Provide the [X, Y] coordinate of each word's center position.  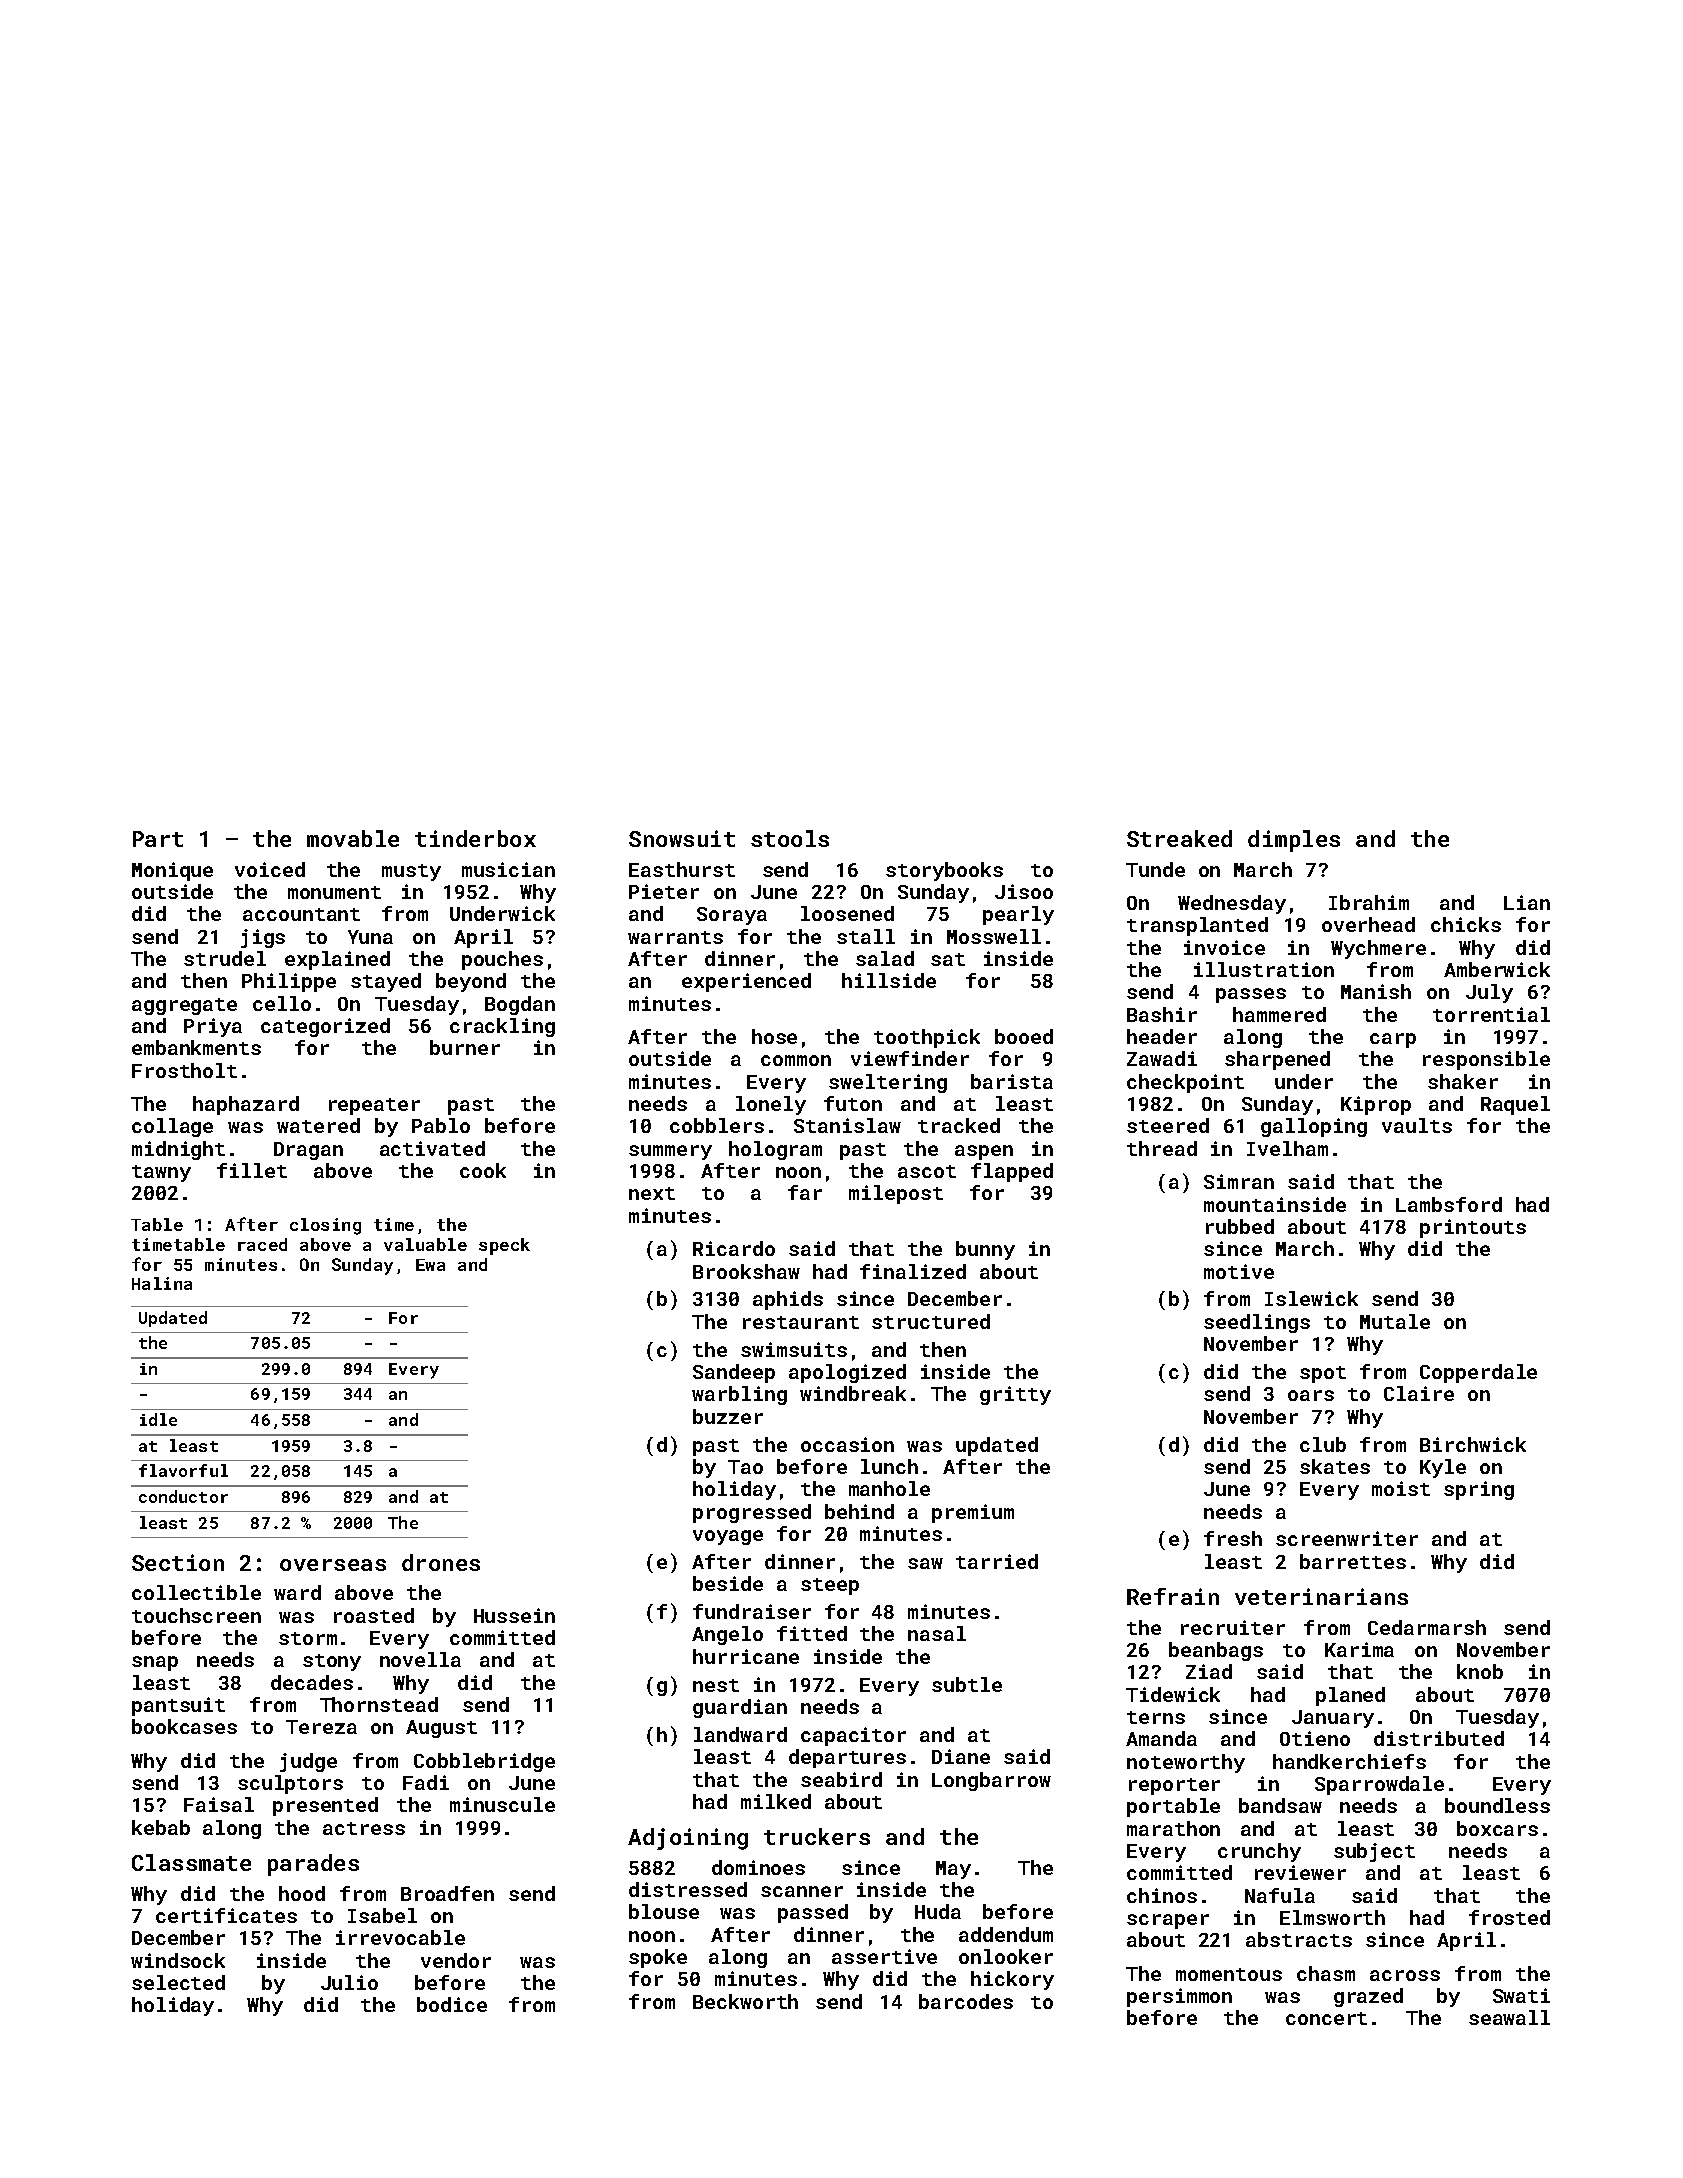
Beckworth [745, 2001]
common [796, 1060]
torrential [1491, 1014]
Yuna [370, 937]
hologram [775, 1150]
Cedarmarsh [1427, 1627]
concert [1326, 2018]
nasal [937, 1633]
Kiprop [1376, 1105]
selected [178, 1982]
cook [483, 1170]
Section [178, 1562]
